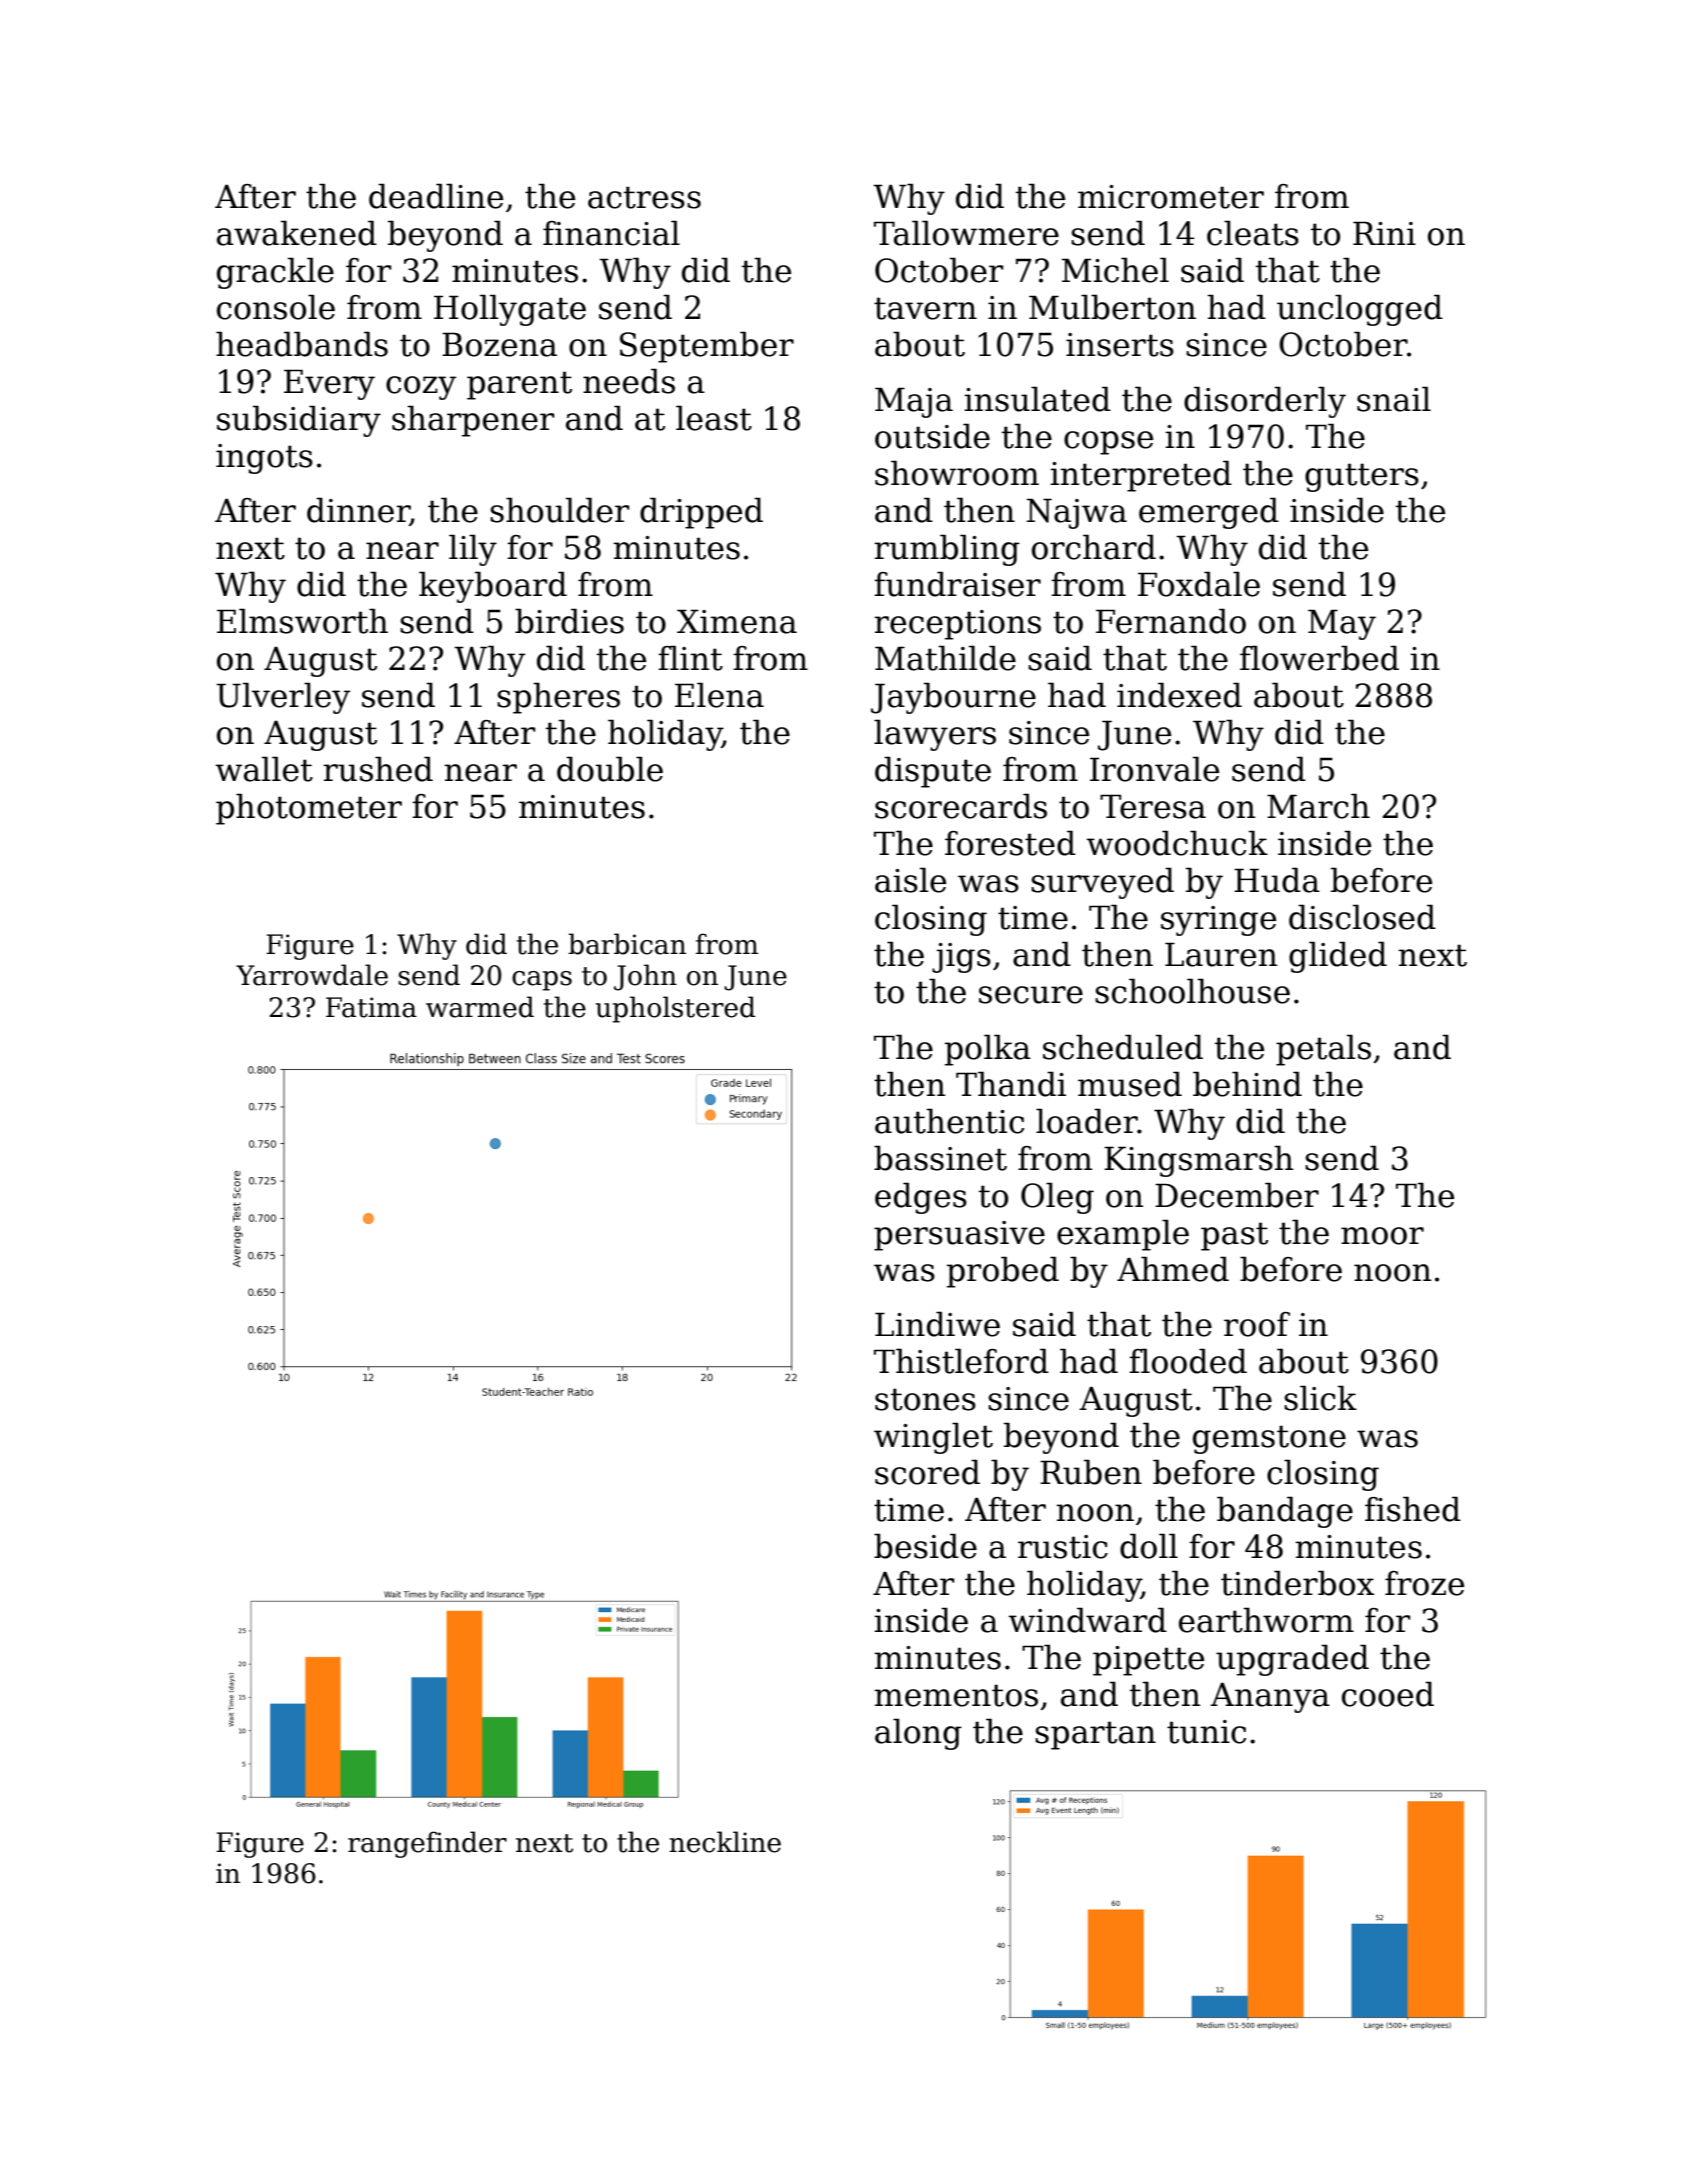 This document has height=2178, width=1683. I want to click on least, so click(714, 418).
